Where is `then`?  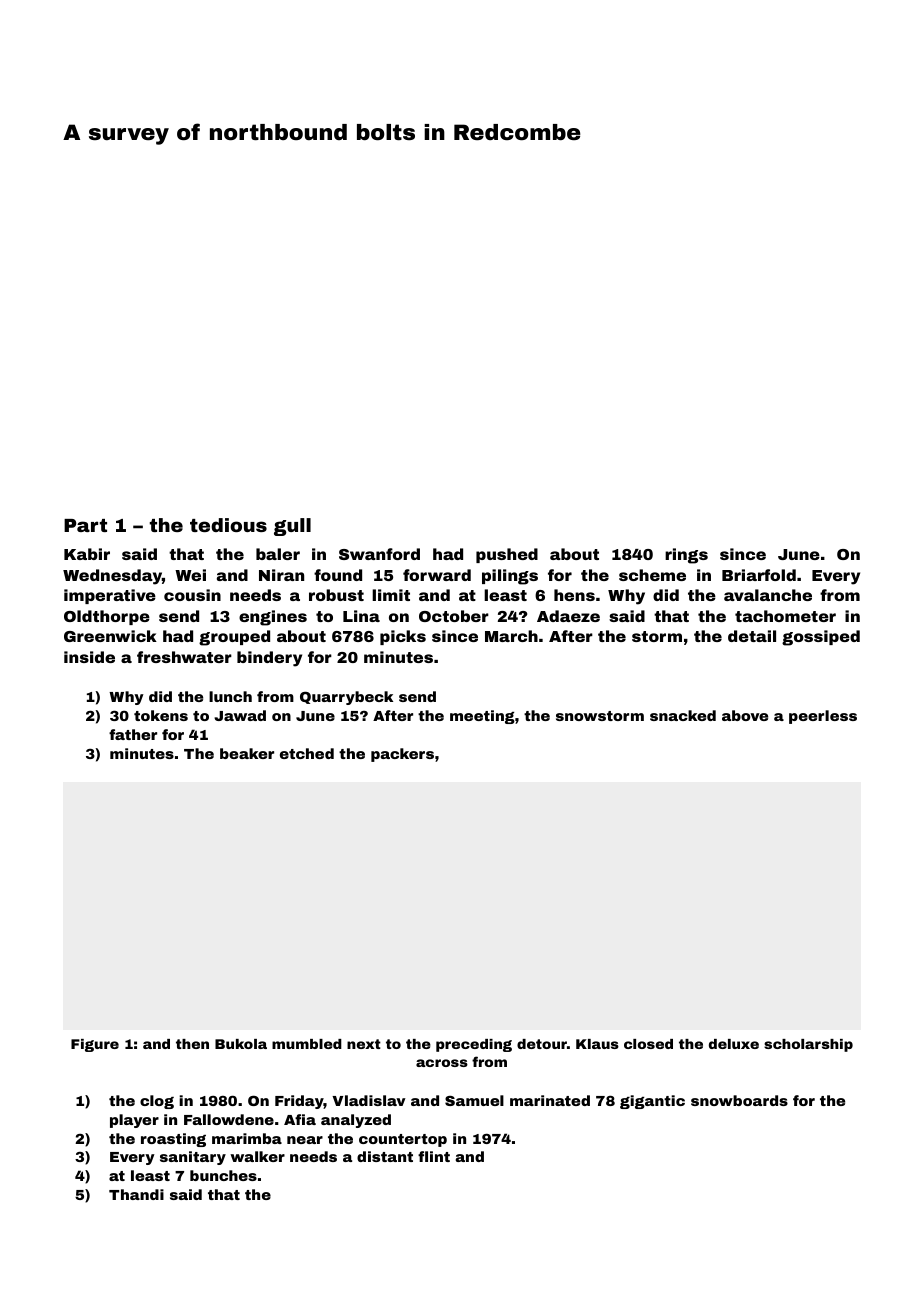
then is located at coordinates (192, 1044).
